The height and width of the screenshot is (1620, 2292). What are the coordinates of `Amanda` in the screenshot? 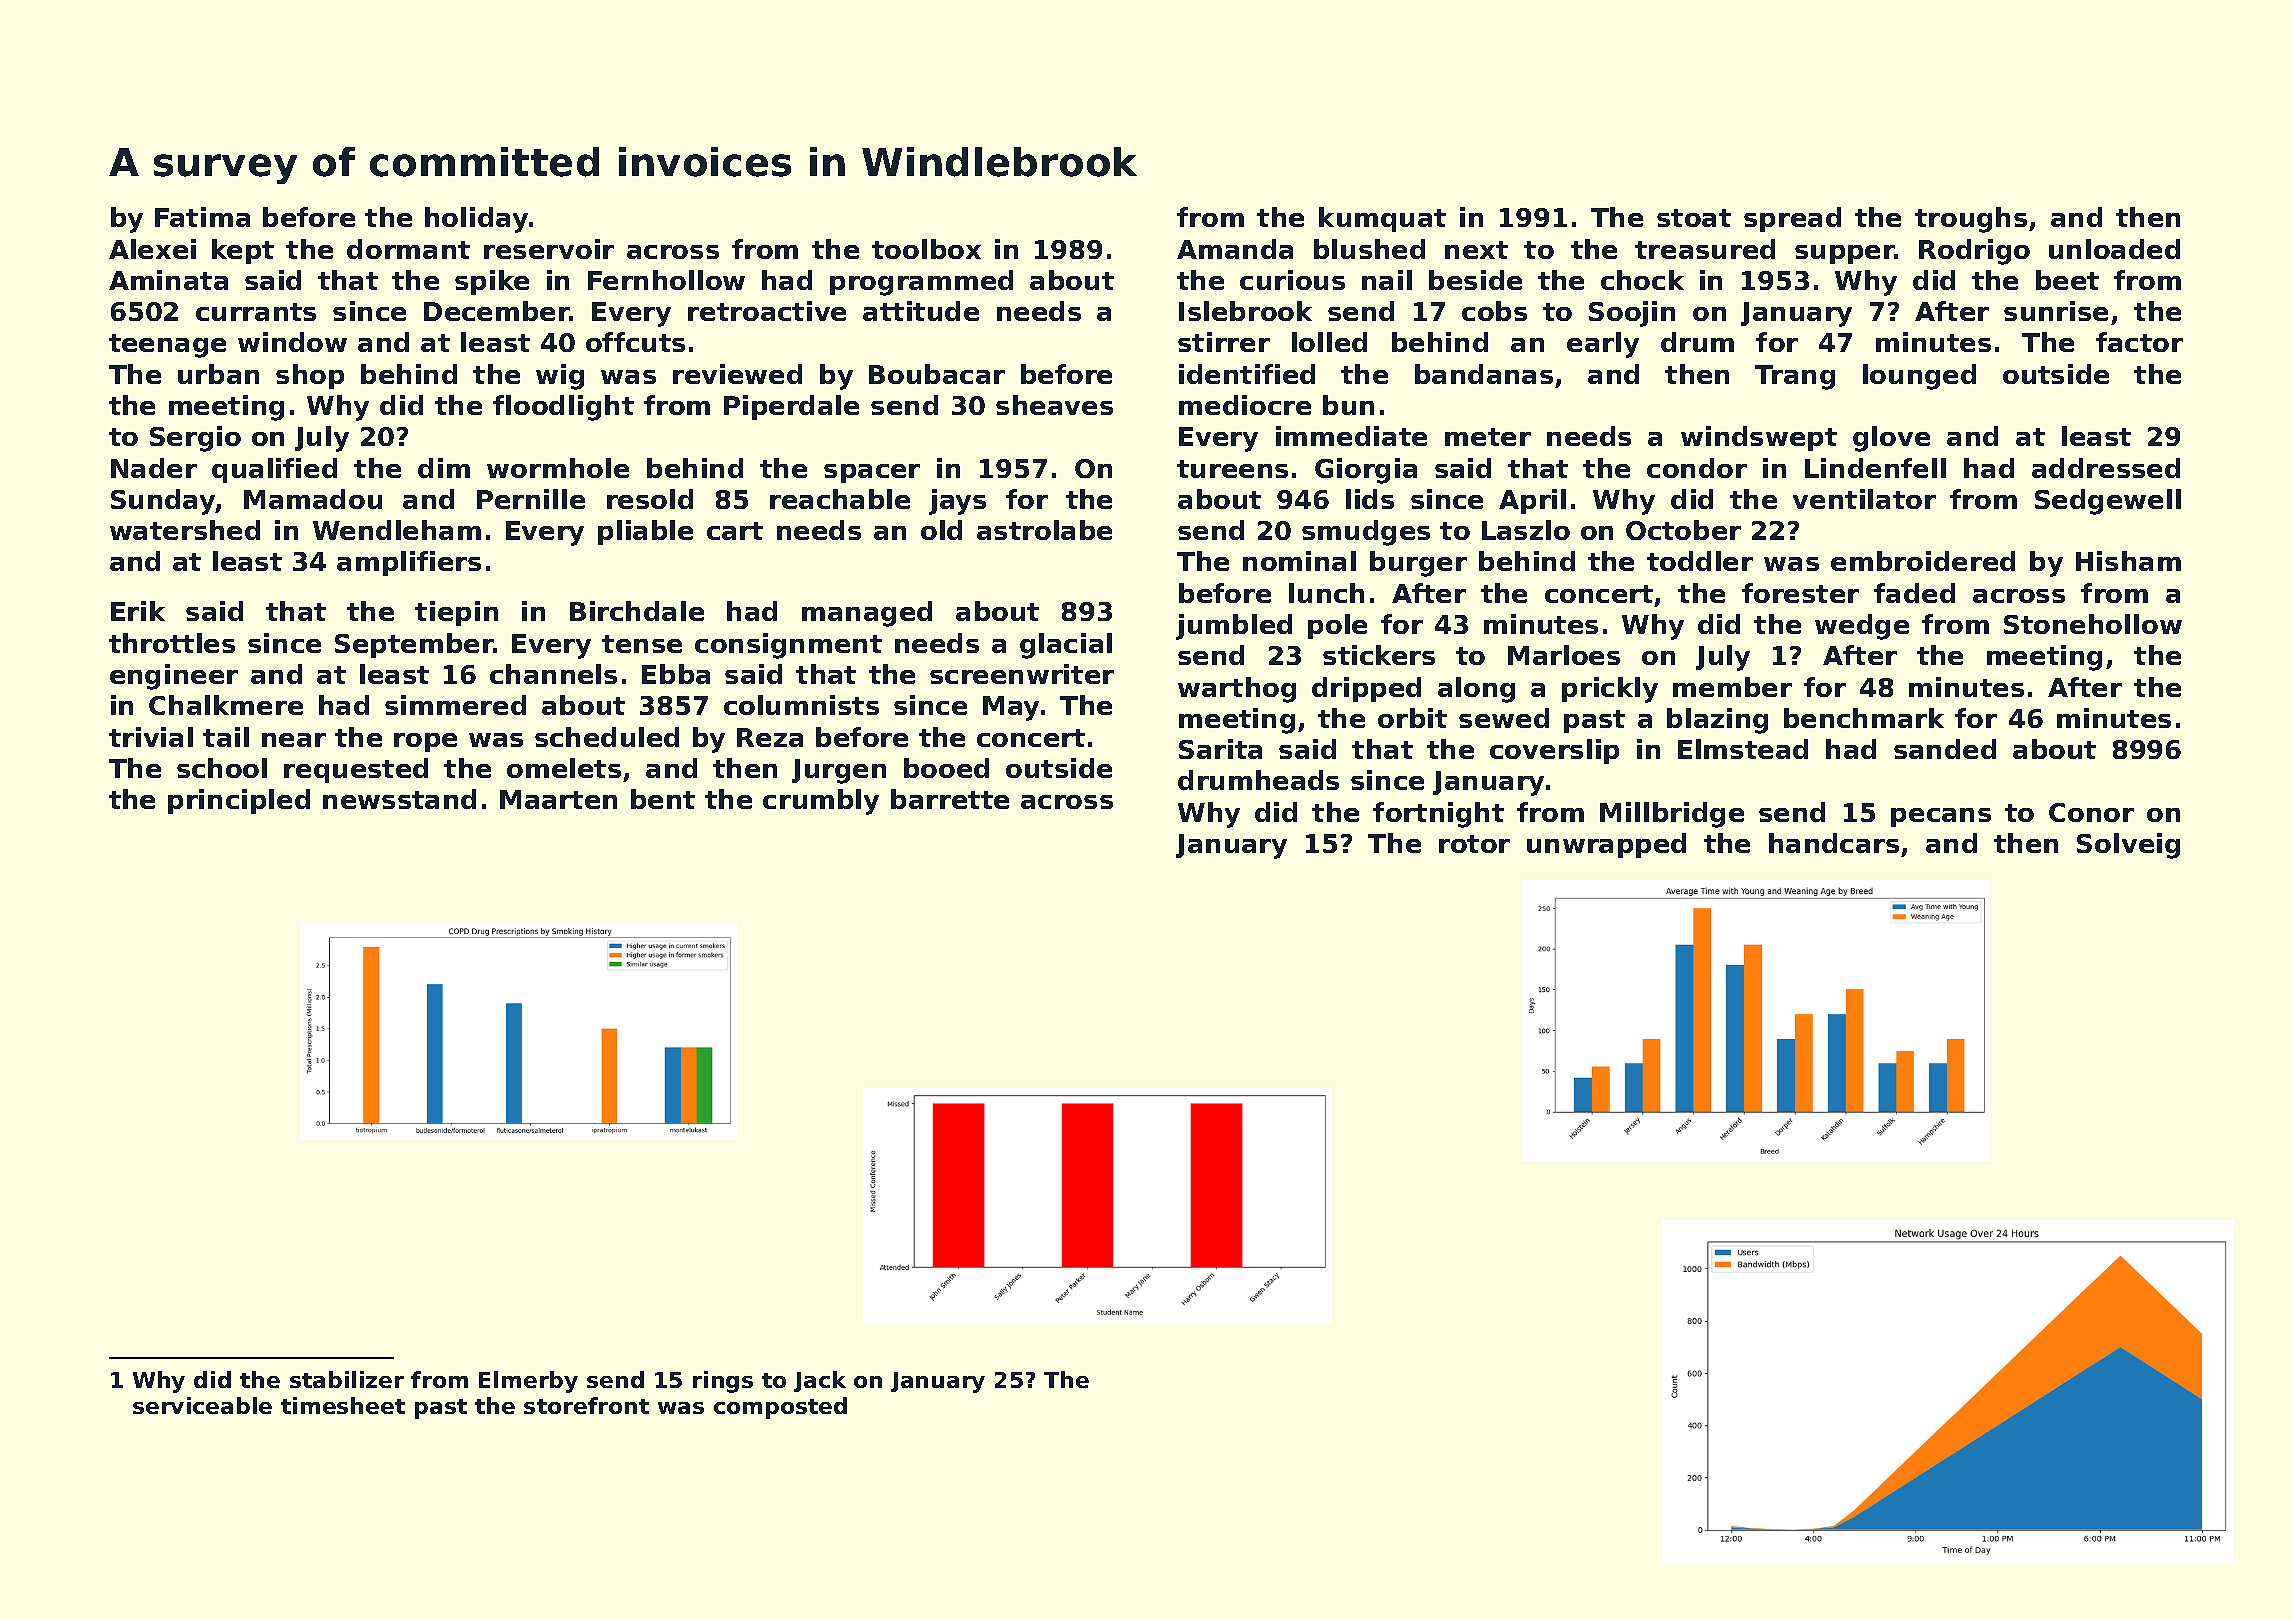 It's located at (1235, 249).
